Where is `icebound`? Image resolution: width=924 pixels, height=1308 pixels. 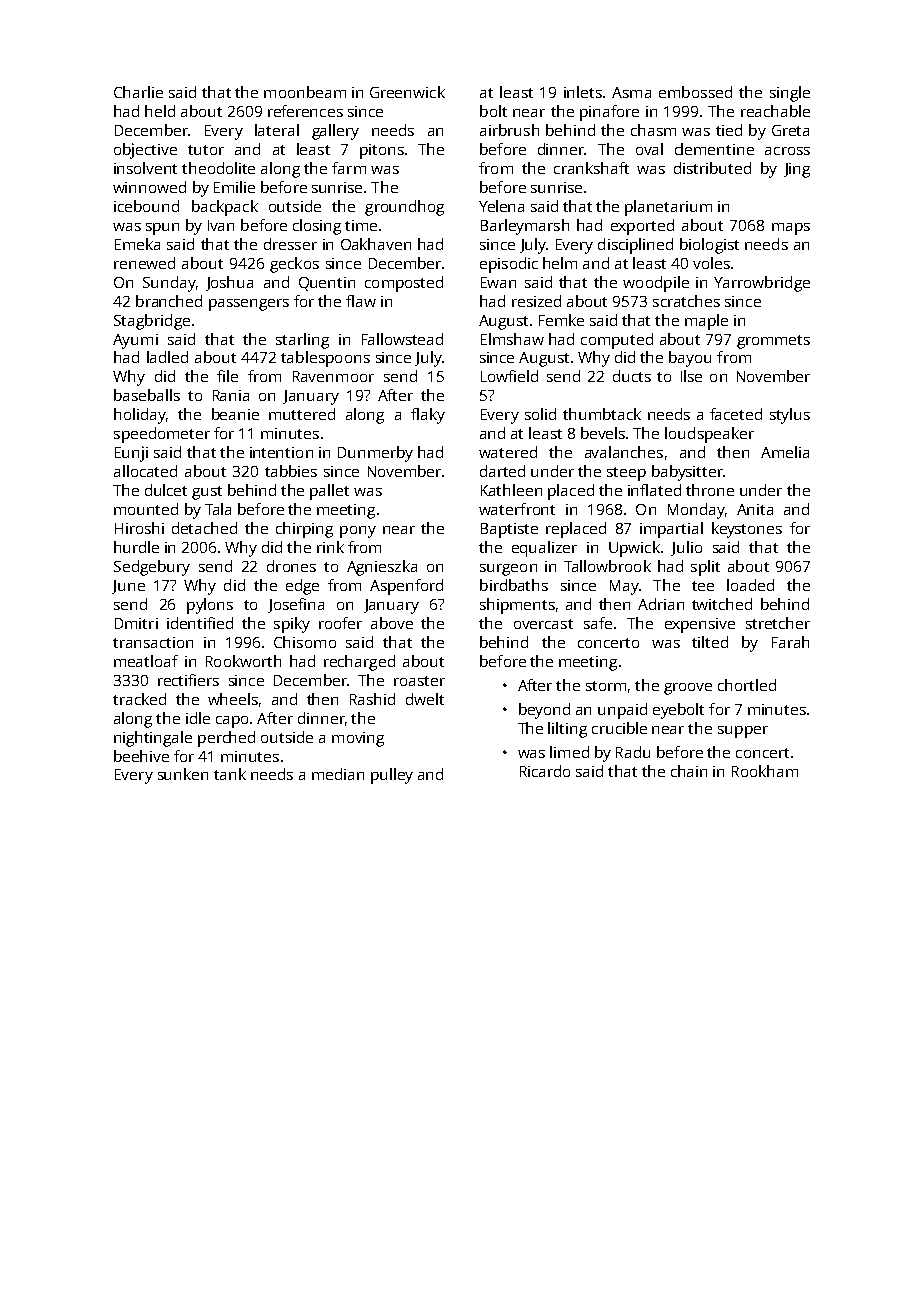 icebound is located at coordinates (146, 206).
